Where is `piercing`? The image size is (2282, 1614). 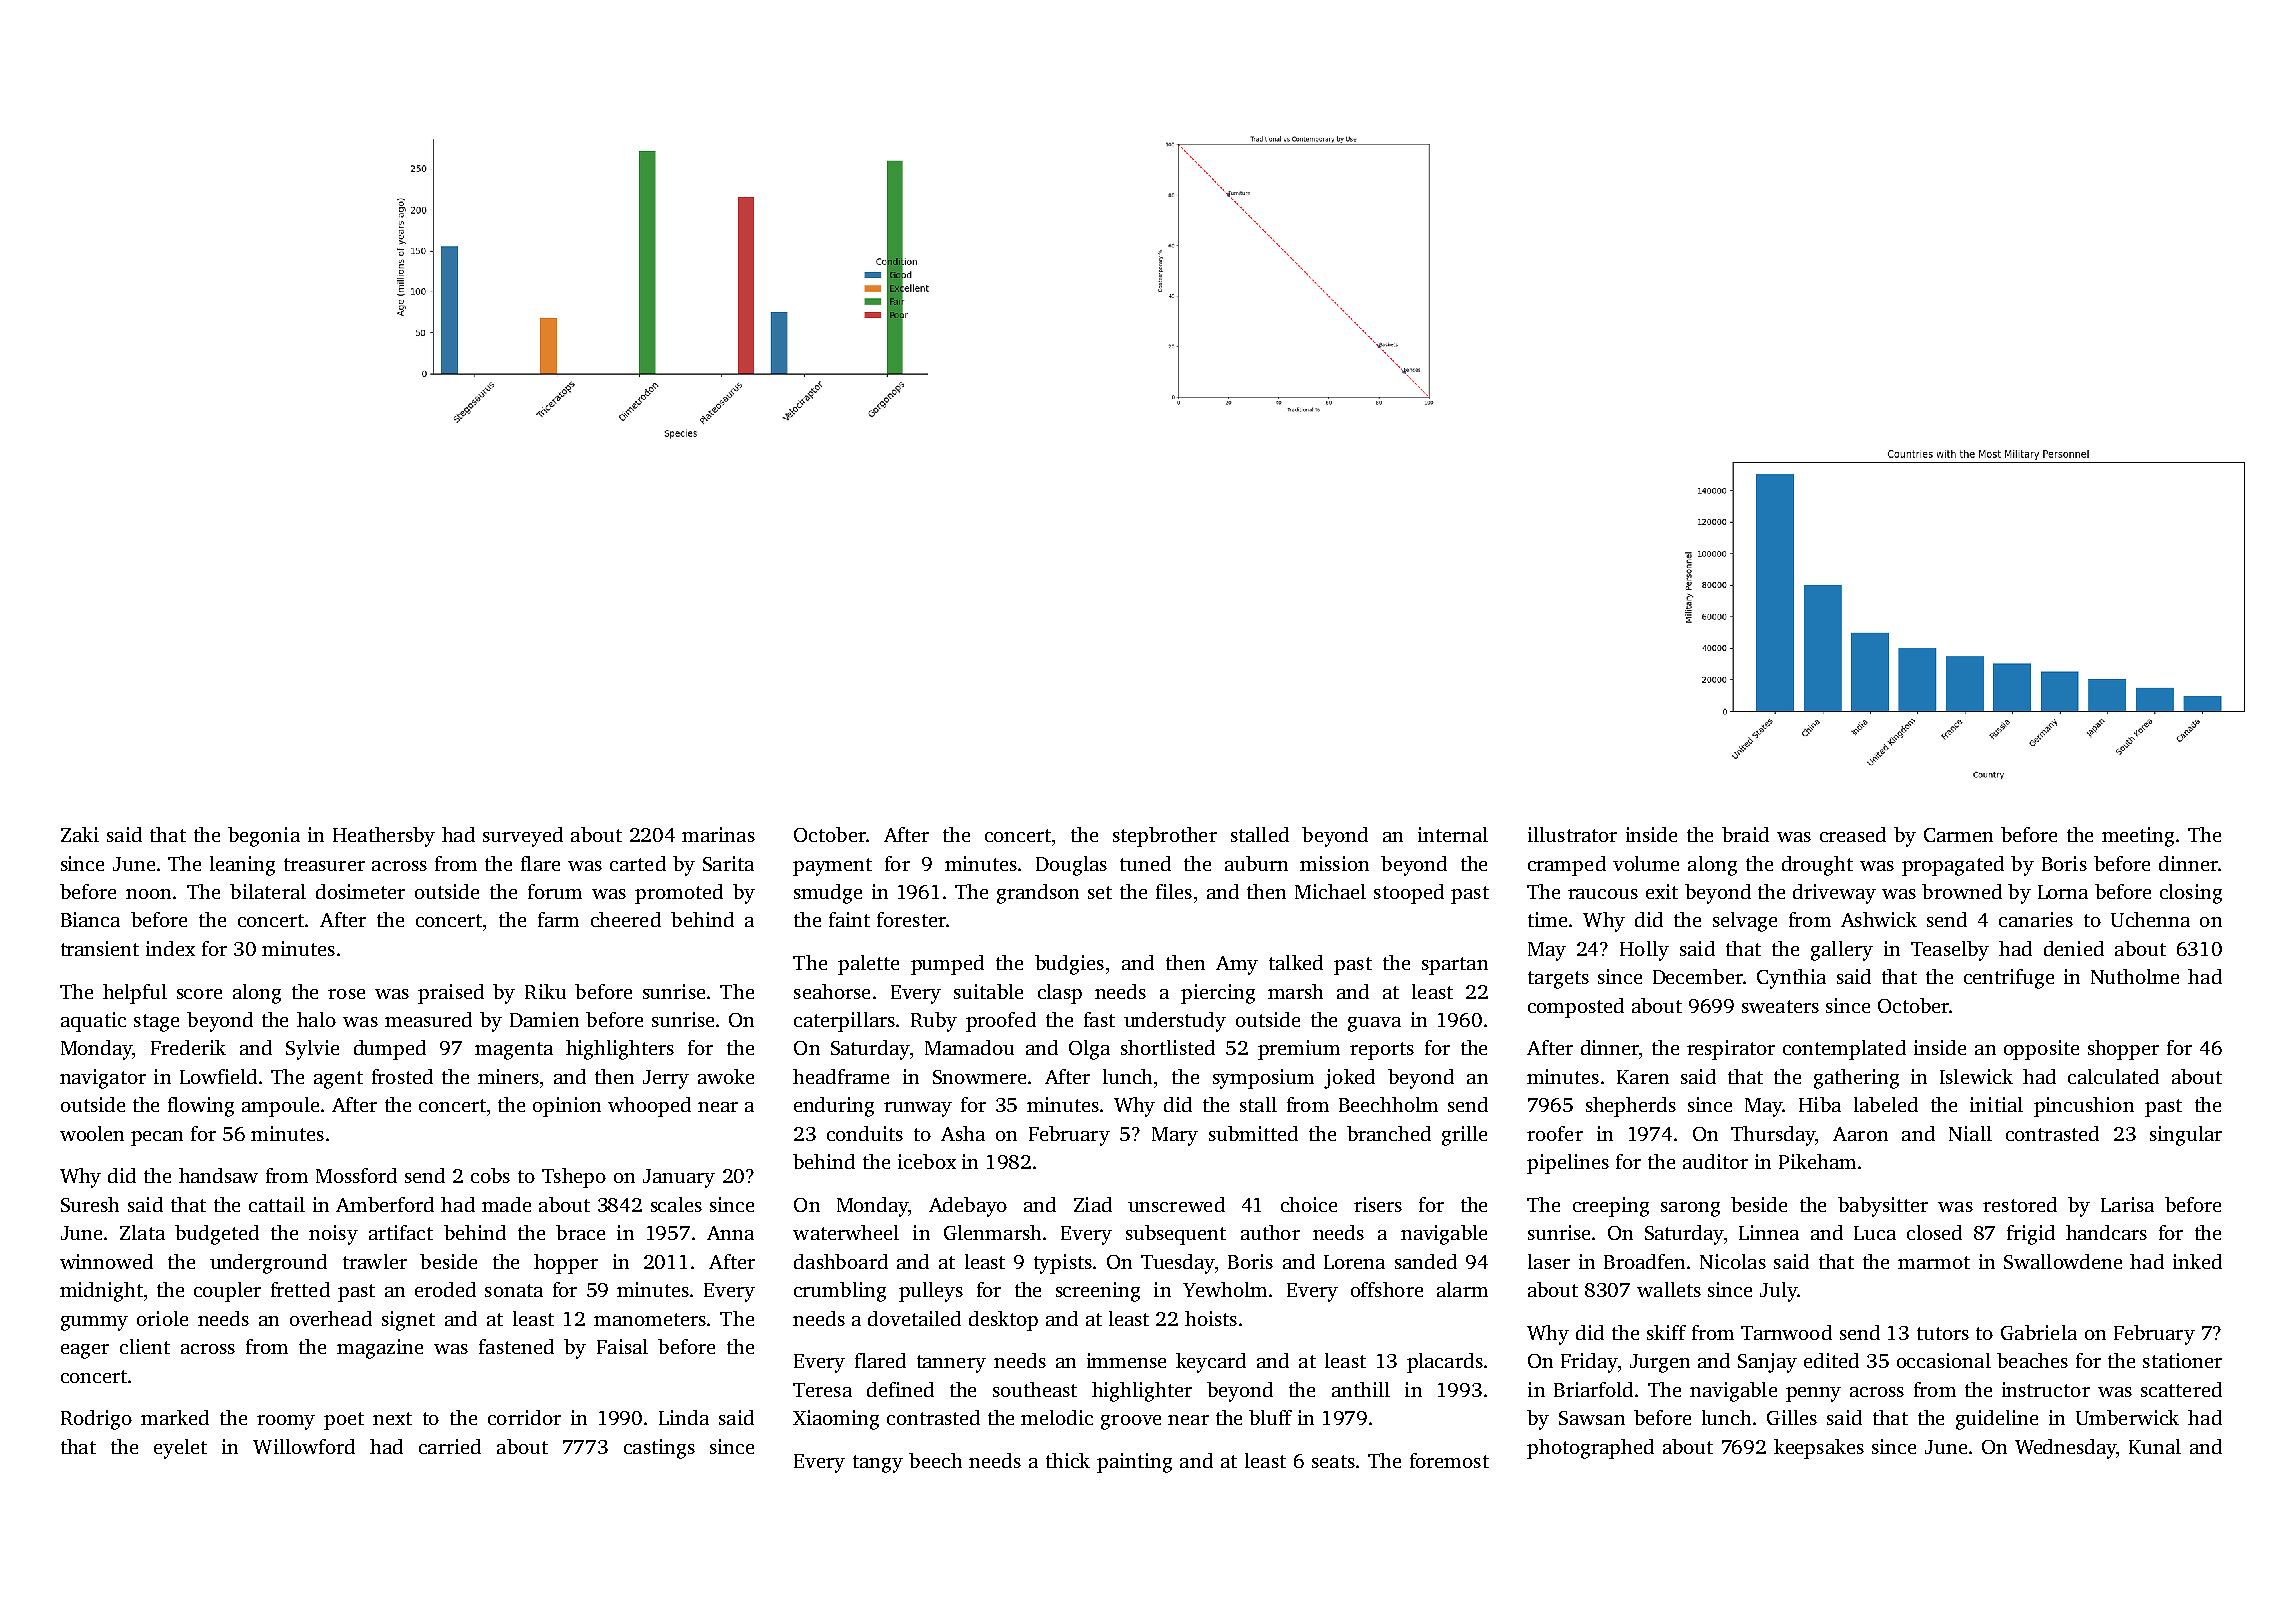 piercing is located at coordinates (1218, 994).
